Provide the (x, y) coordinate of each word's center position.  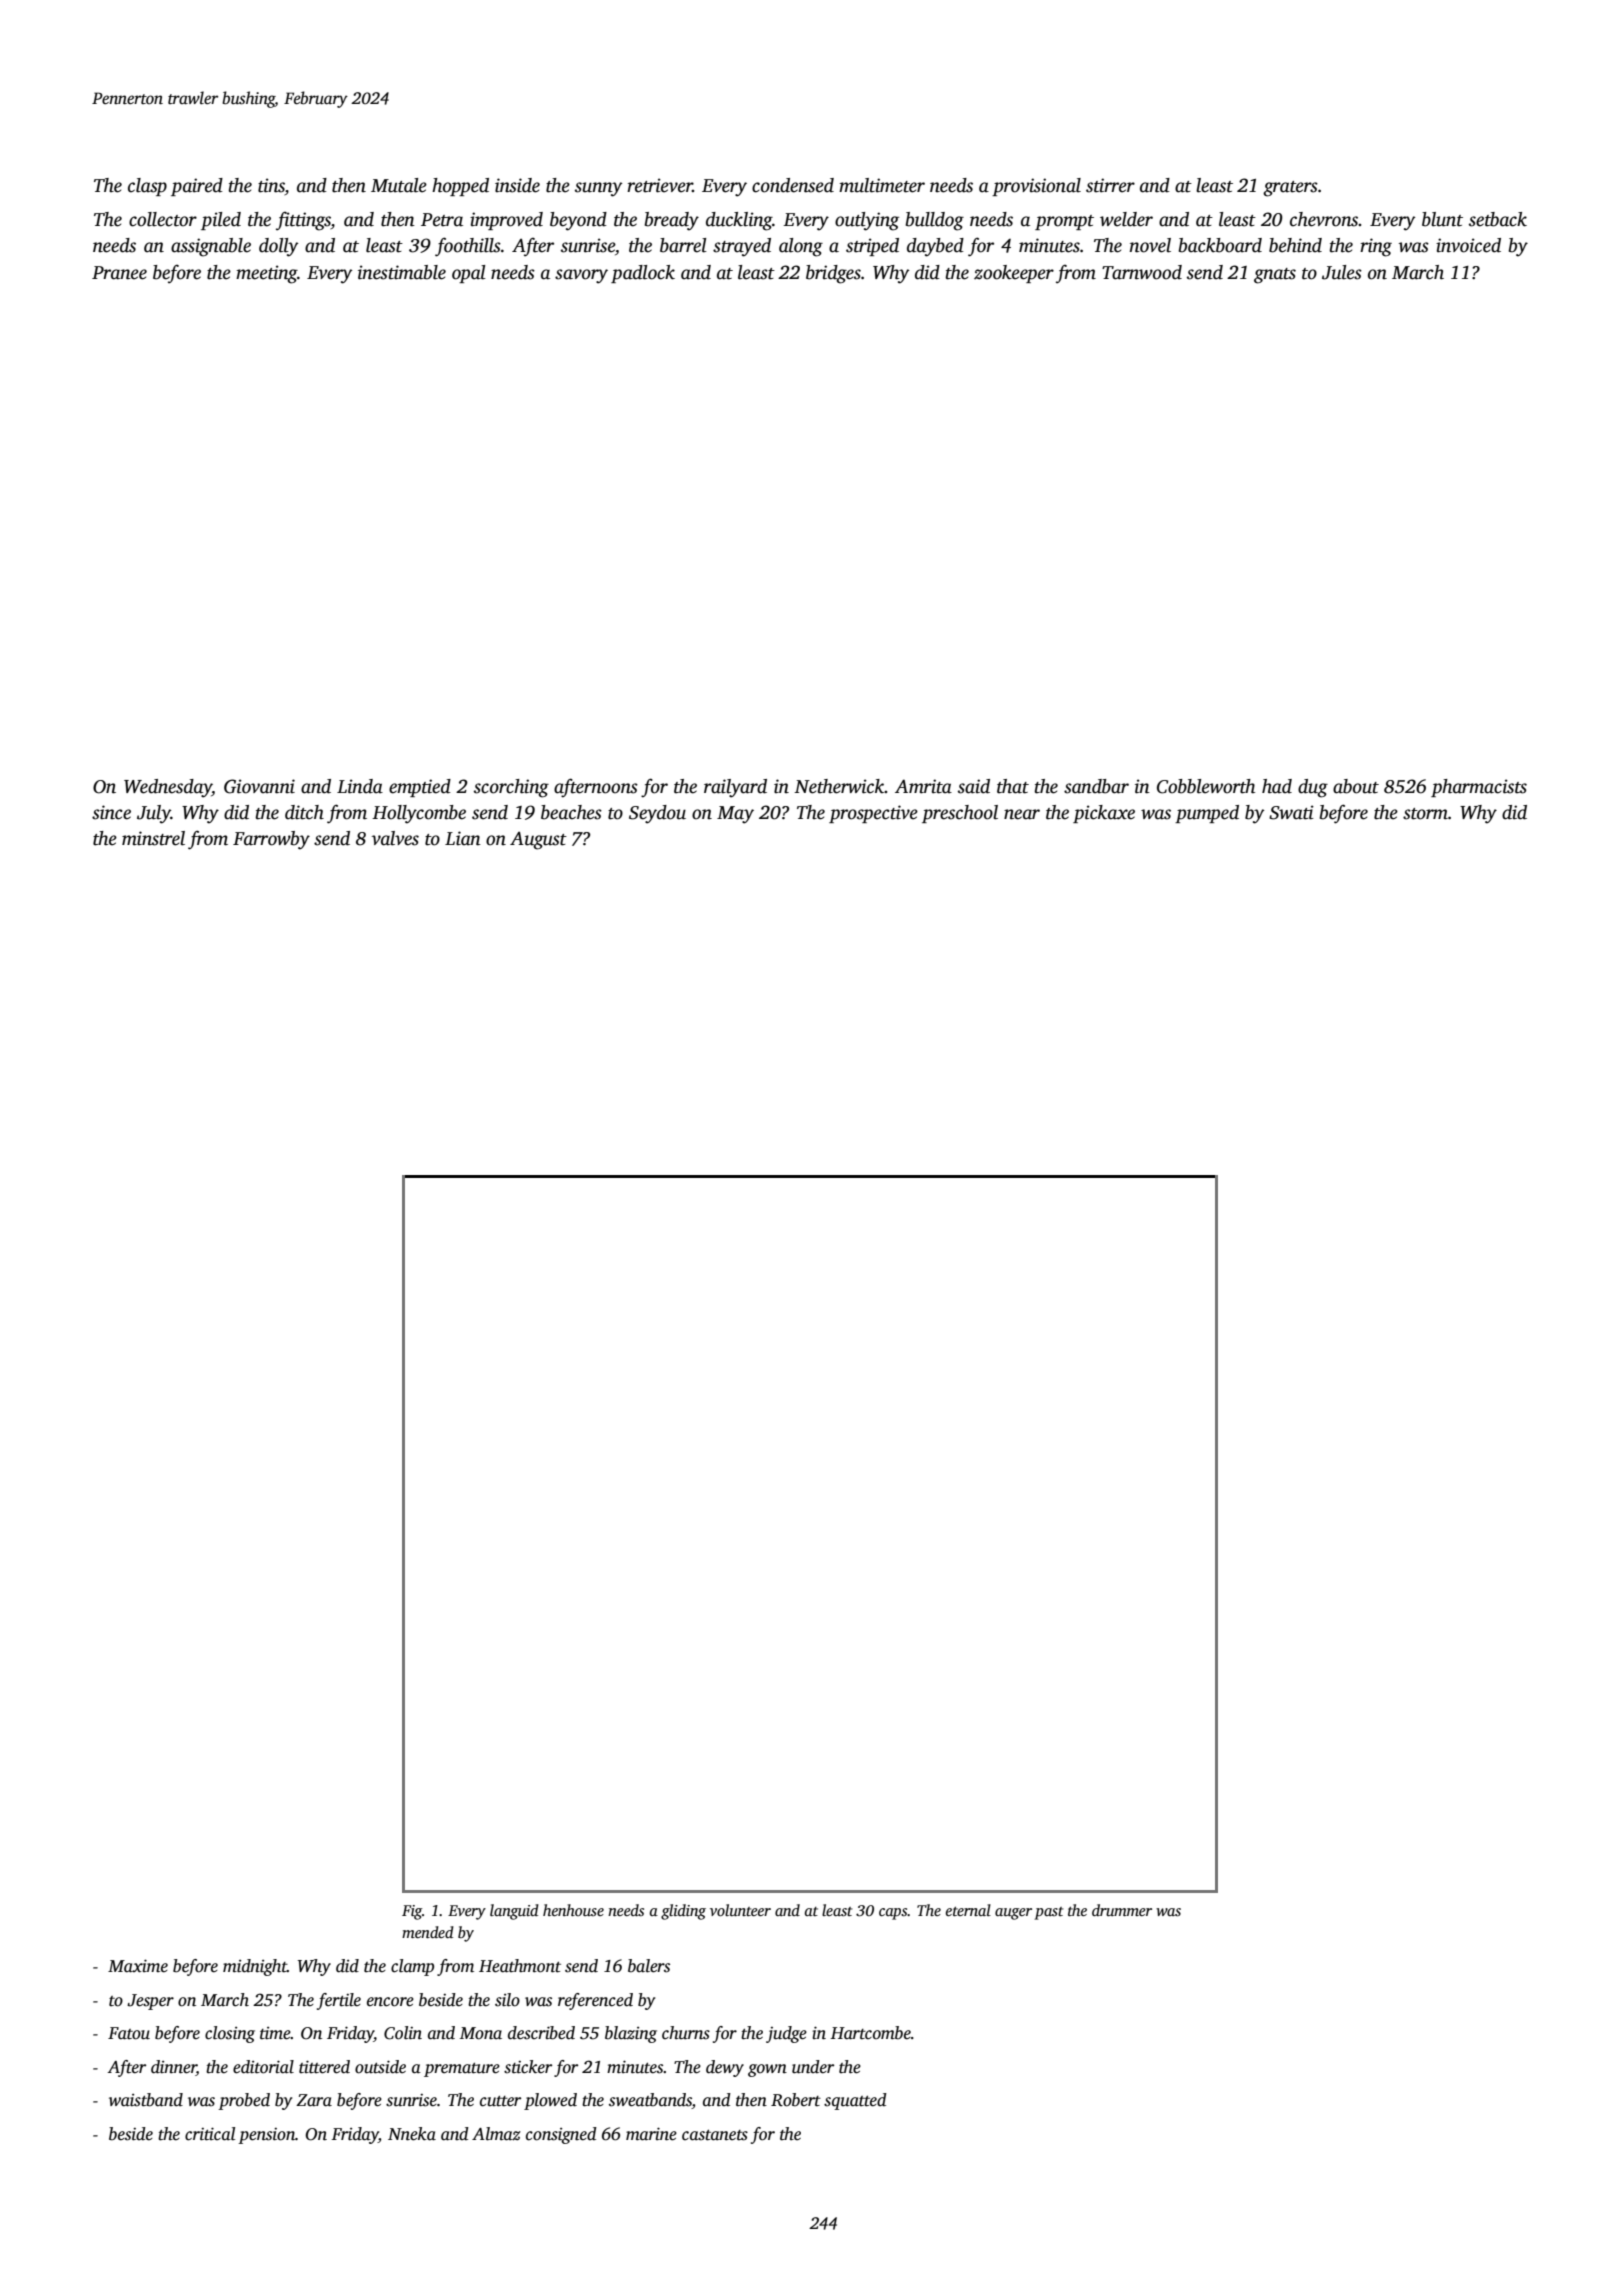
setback (1498, 219)
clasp (147, 187)
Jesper (150, 2002)
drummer (1122, 1910)
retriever (660, 185)
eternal (968, 1910)
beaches (571, 812)
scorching (511, 788)
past (1048, 1913)
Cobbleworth (1206, 786)
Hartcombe (870, 2033)
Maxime (138, 1966)
